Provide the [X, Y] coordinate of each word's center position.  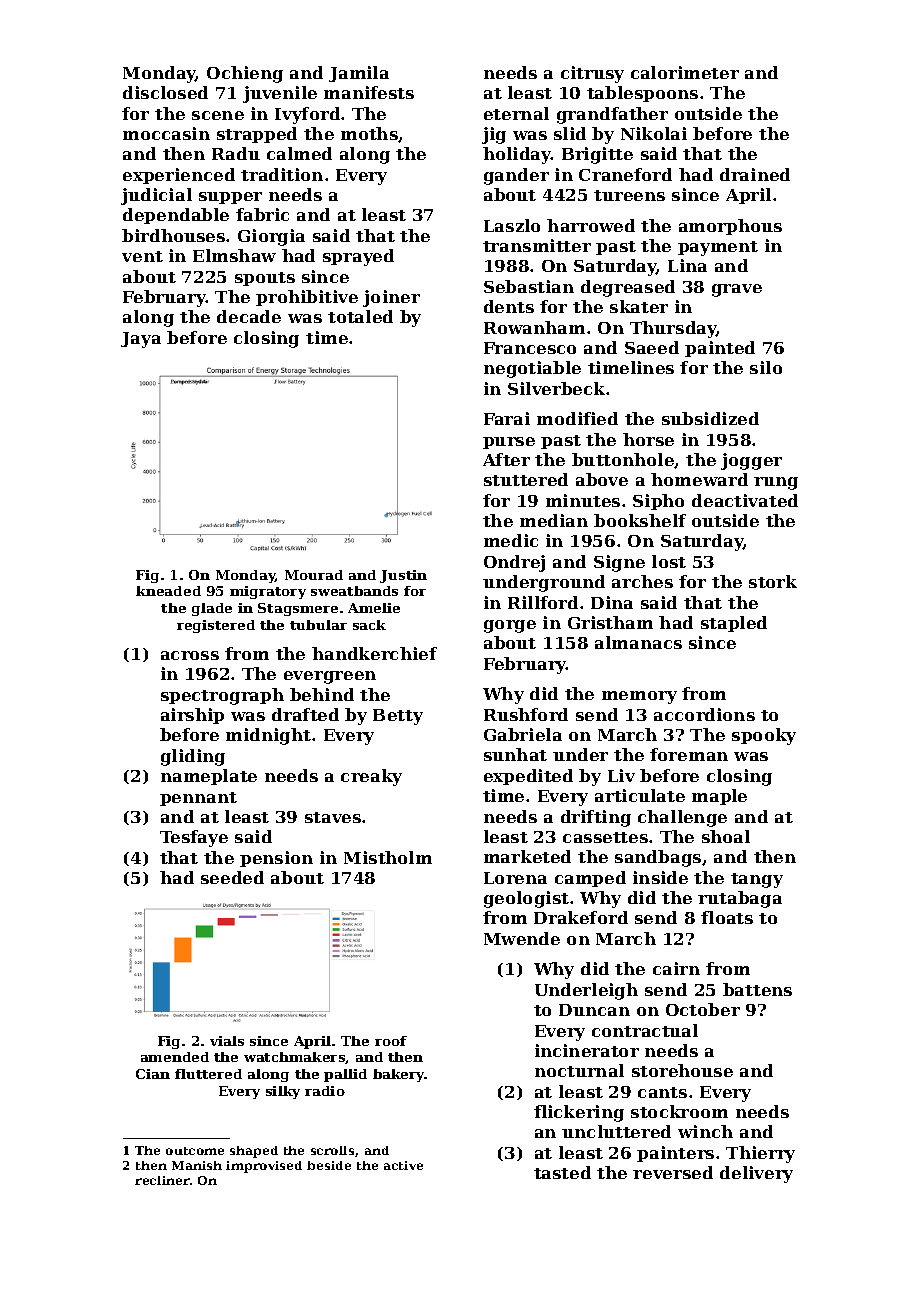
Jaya [141, 340]
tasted [562, 1172]
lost [669, 561]
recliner [162, 1180]
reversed [673, 1172]
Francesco [530, 348]
